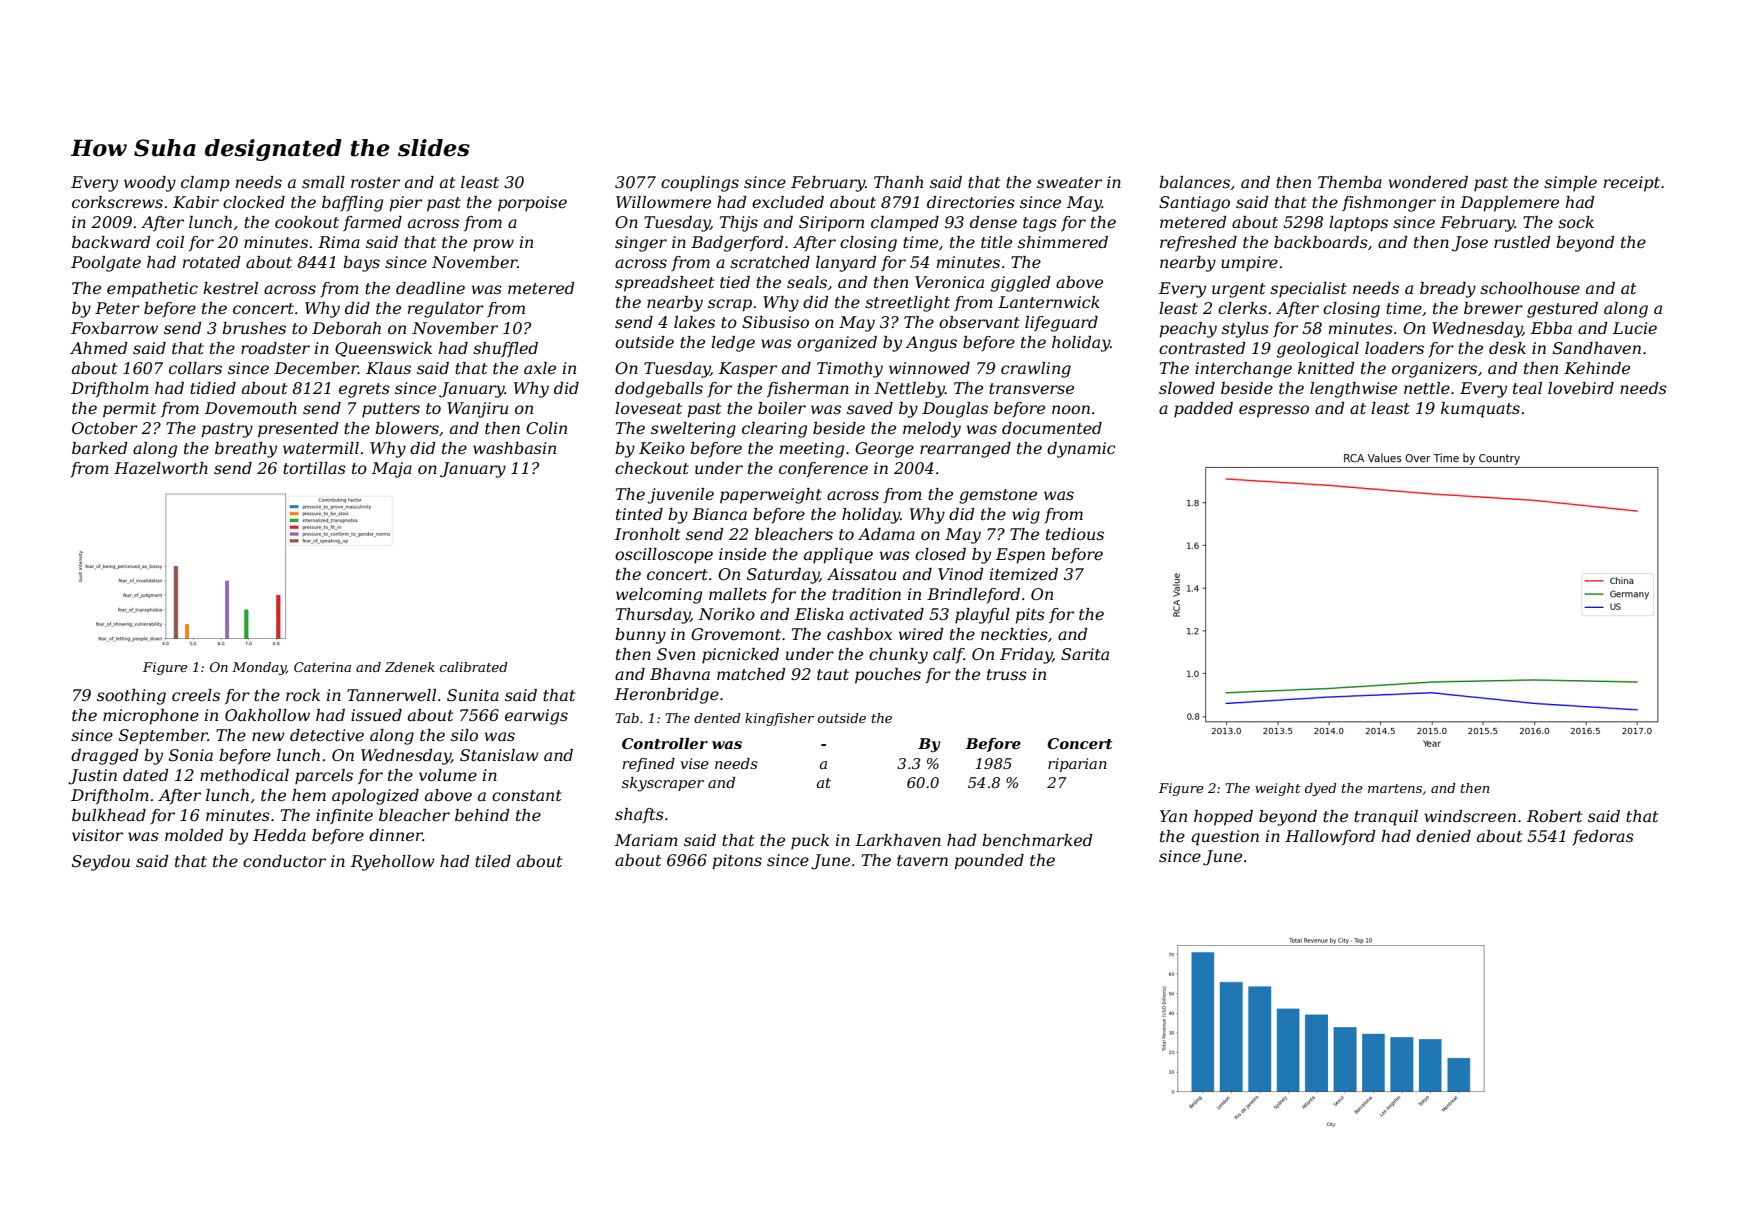 The height and width of the screenshot is (1229, 1739). I want to click on singer, so click(641, 244).
